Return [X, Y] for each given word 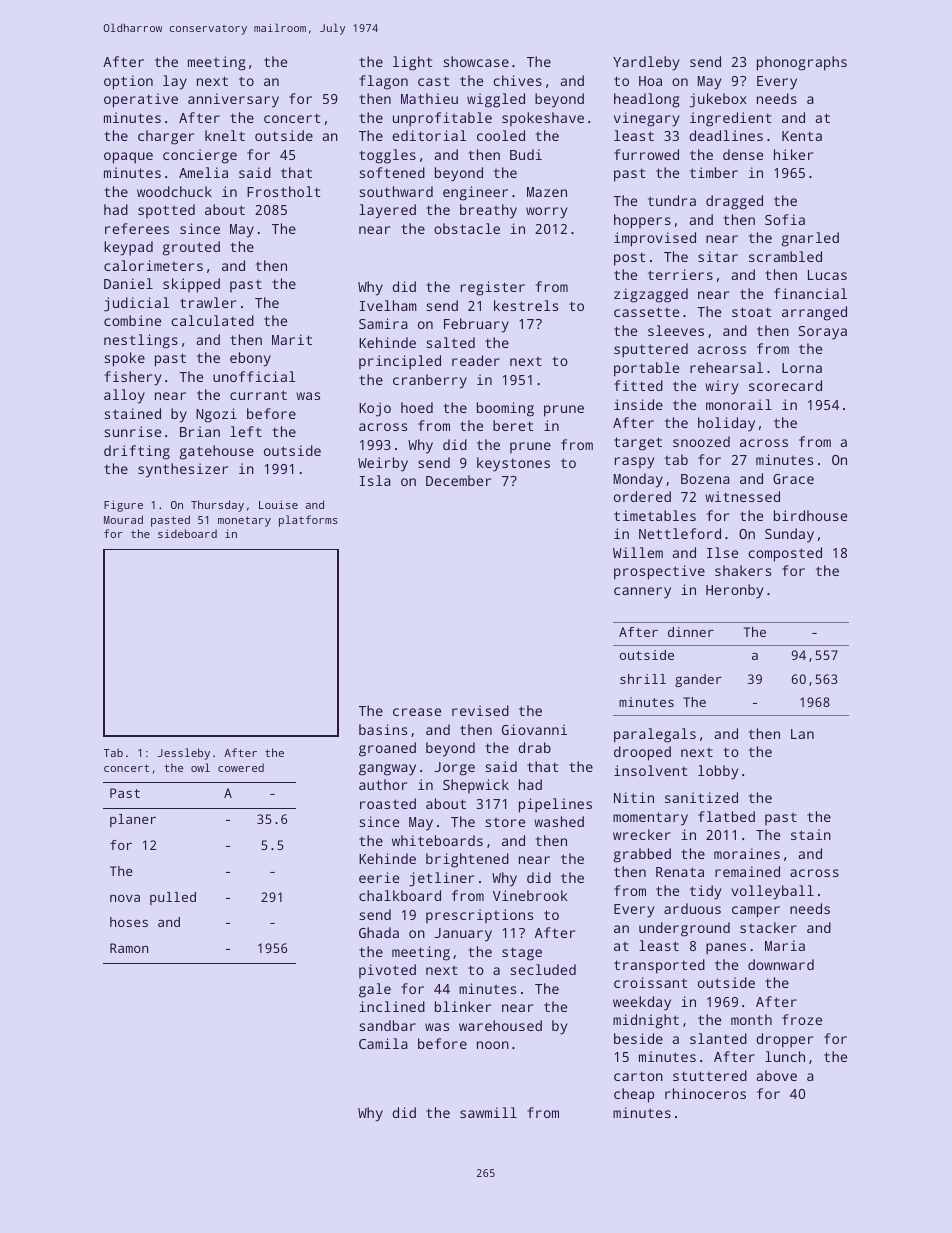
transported [659, 966]
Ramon [129, 948]
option [128, 82]
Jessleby [184, 754]
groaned [387, 749]
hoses [129, 922]
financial [810, 293]
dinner [691, 632]
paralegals [655, 735]
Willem [638, 552]
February [476, 325]
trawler [208, 302]
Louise [278, 504]
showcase [476, 61]
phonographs [802, 63]
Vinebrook [530, 895]
